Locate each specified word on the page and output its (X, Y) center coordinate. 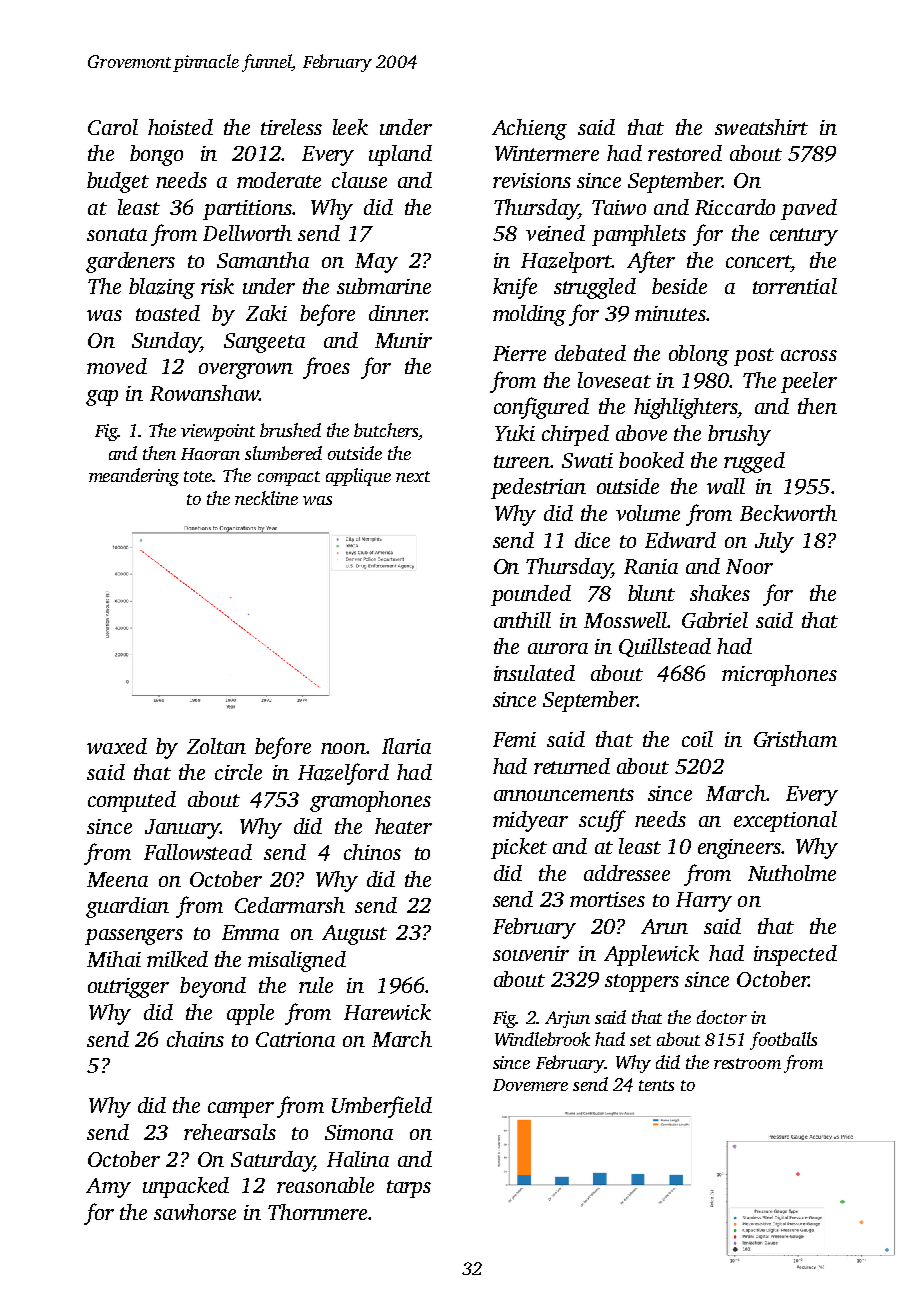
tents (656, 1085)
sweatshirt (761, 127)
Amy (108, 1188)
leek (350, 127)
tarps (409, 1189)
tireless (291, 127)
